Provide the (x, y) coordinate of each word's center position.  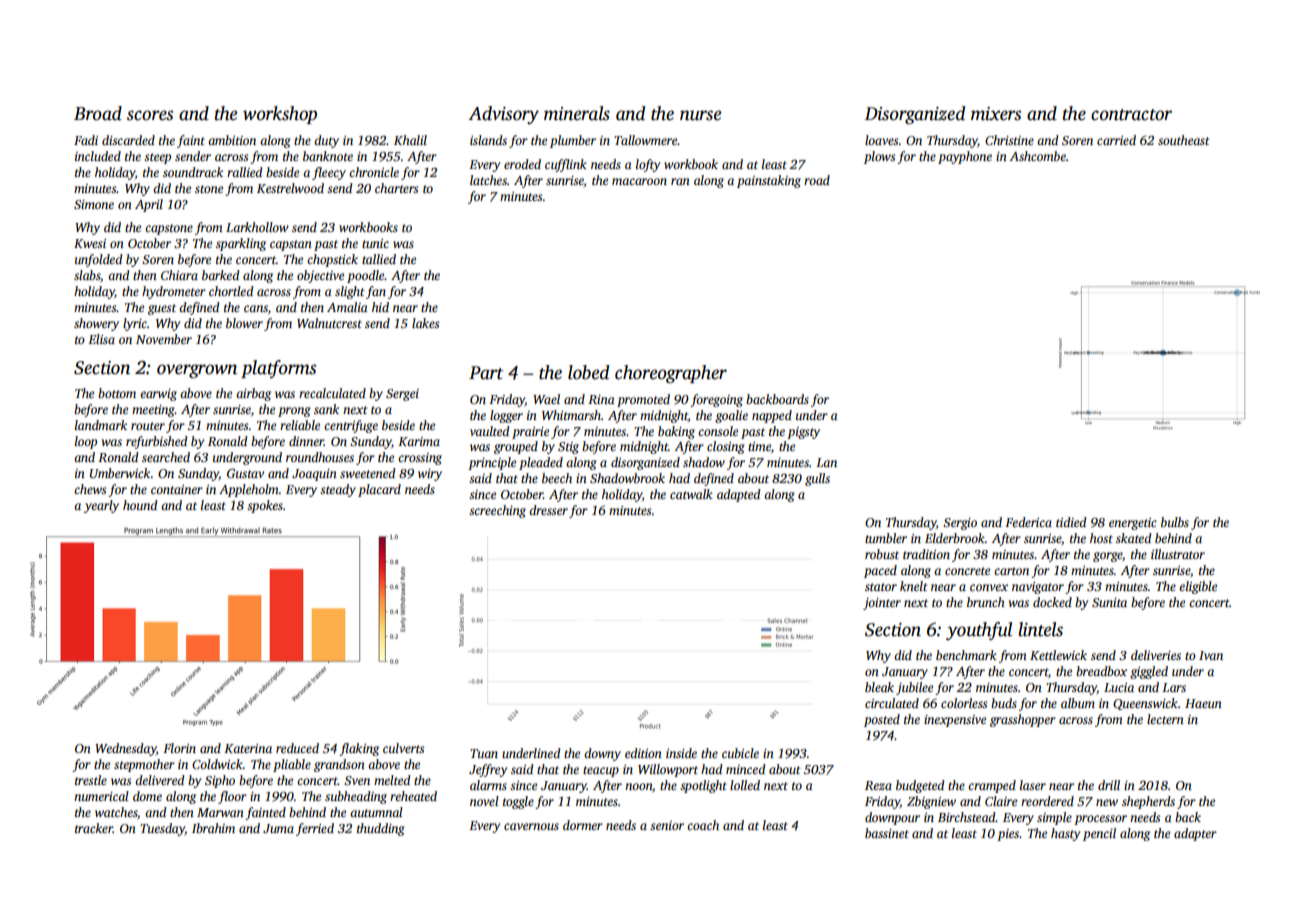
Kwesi (90, 243)
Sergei (402, 395)
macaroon (639, 181)
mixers (996, 114)
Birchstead (967, 817)
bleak (879, 687)
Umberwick (120, 473)
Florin (179, 748)
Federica (1028, 522)
